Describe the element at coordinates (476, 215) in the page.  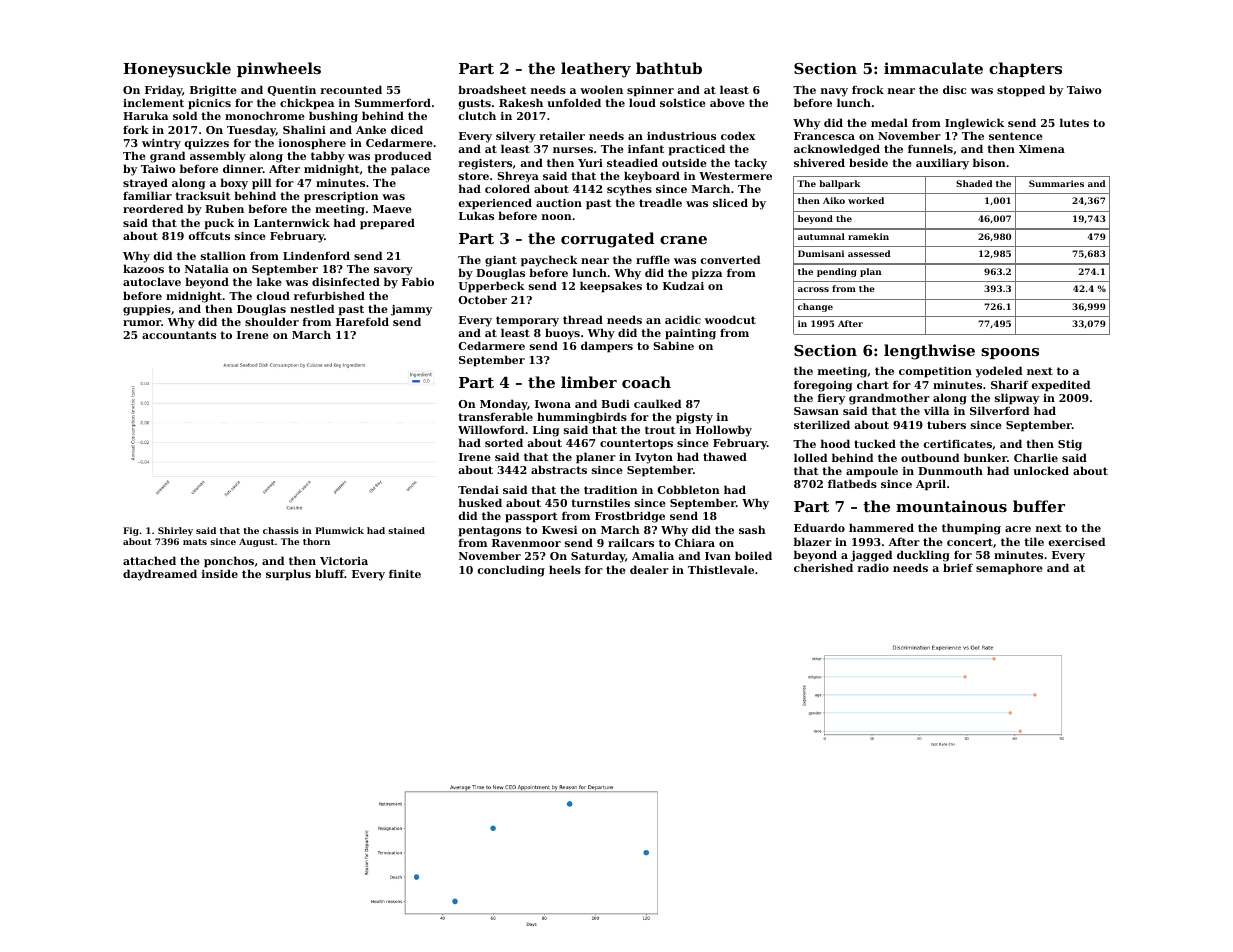
I see `Lukas` at that location.
